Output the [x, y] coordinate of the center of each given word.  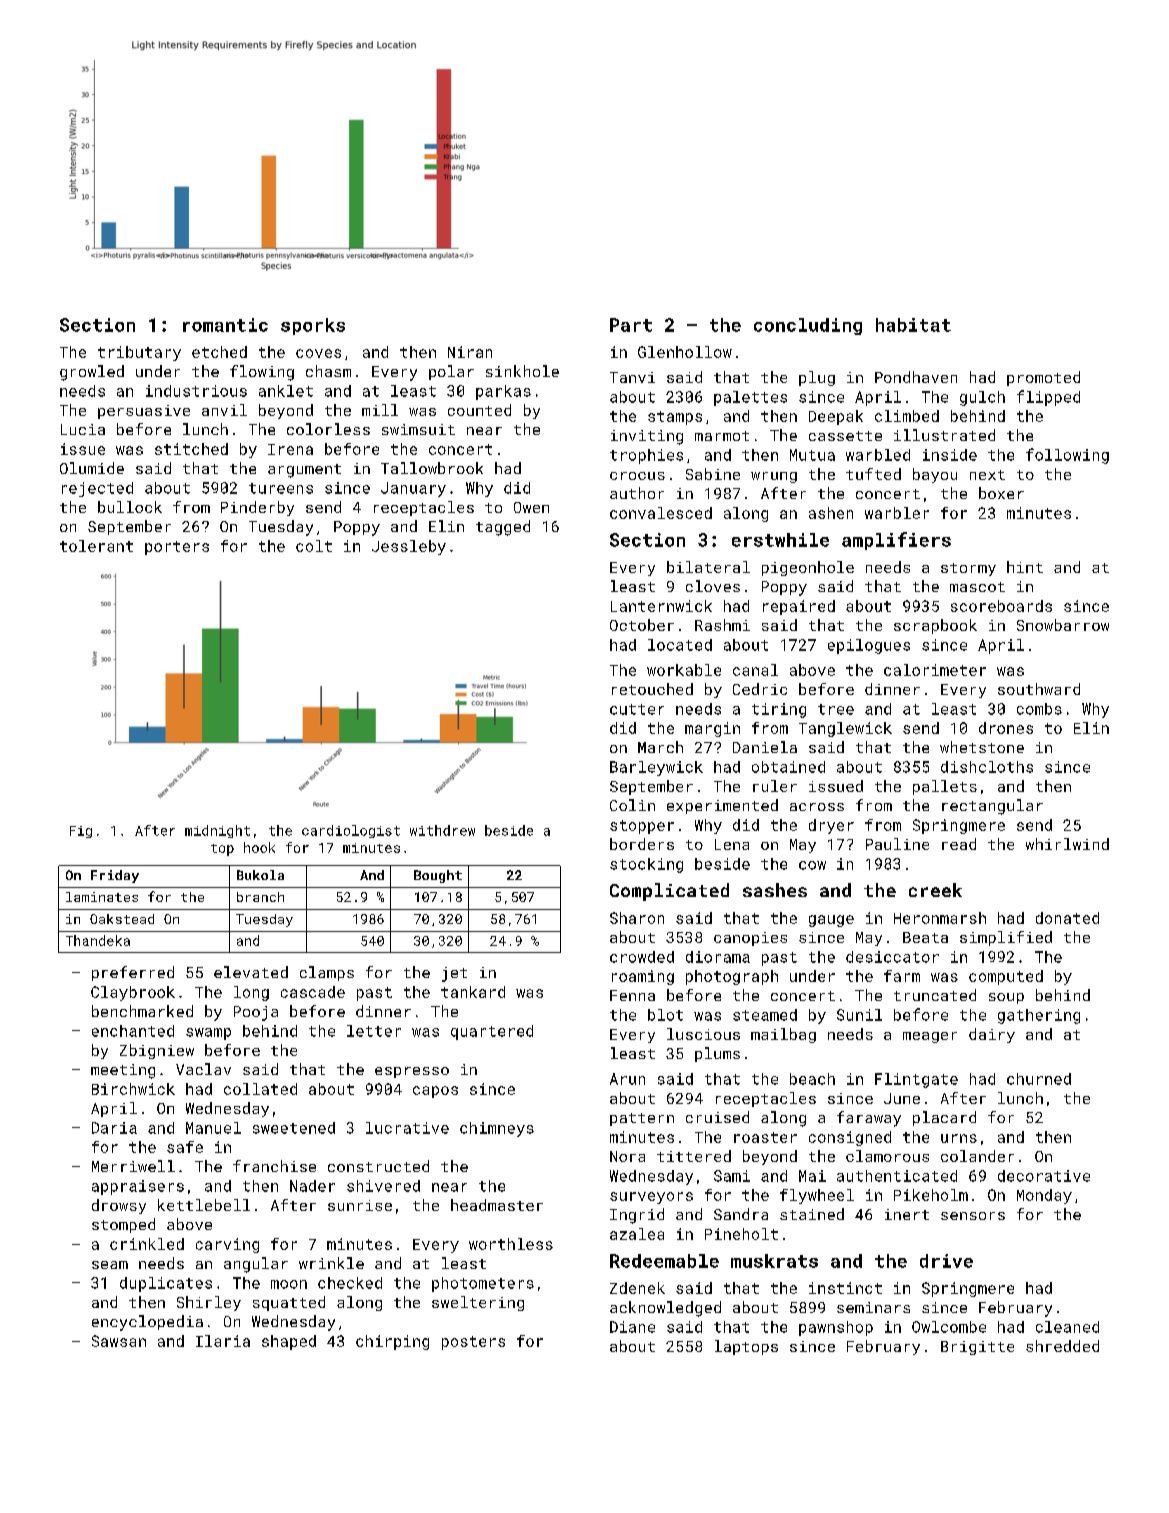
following [1067, 456]
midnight [217, 831]
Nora [627, 1156]
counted [479, 410]
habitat [913, 325]
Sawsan [119, 1341]
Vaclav [203, 1069]
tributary [139, 353]
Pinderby [257, 508]
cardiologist [351, 831]
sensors [973, 1216]
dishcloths [987, 767]
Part [631, 325]
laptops [746, 1347]
